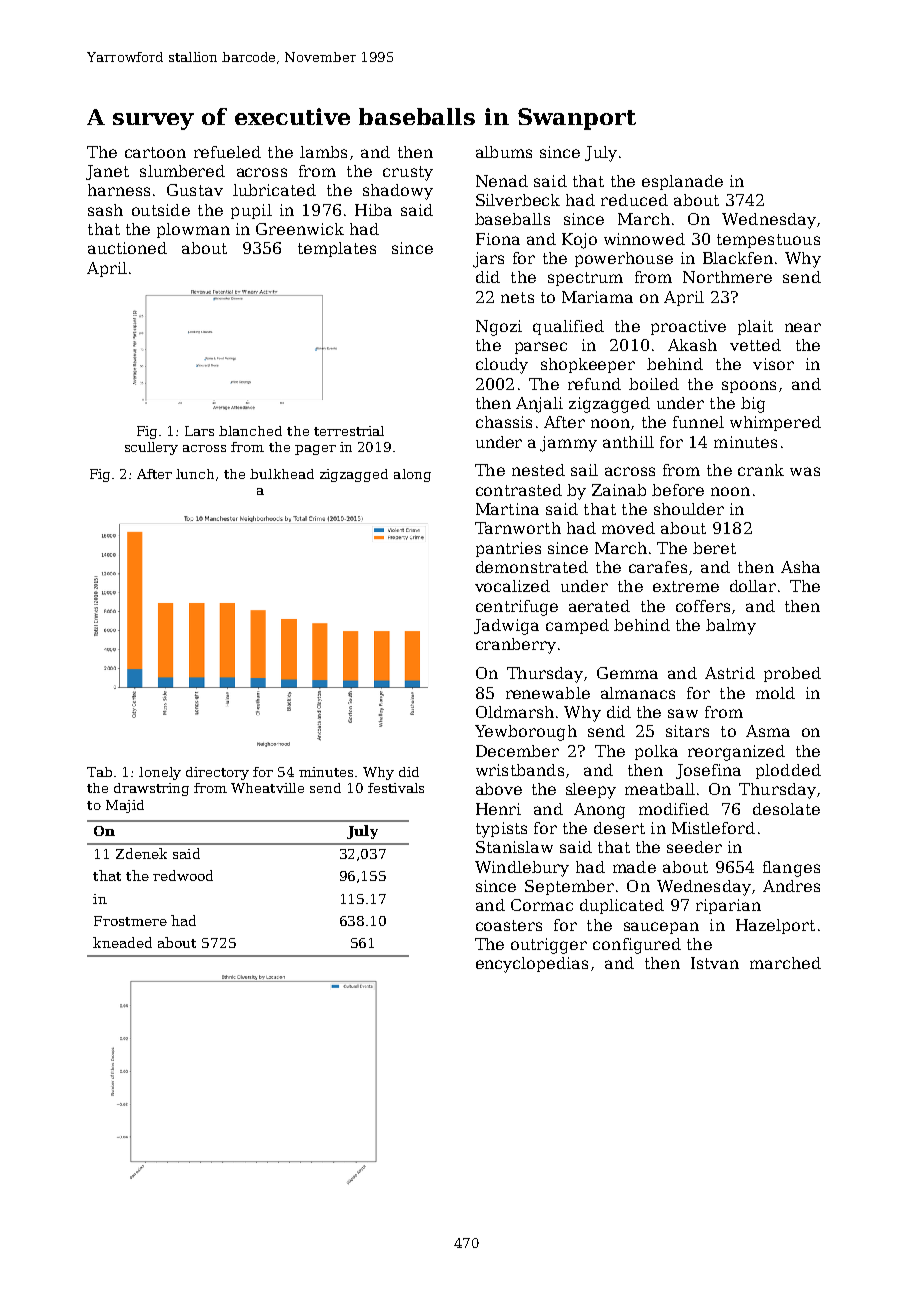  Describe the element at coordinates (122, 942) in the screenshot. I see `kneaded` at that location.
